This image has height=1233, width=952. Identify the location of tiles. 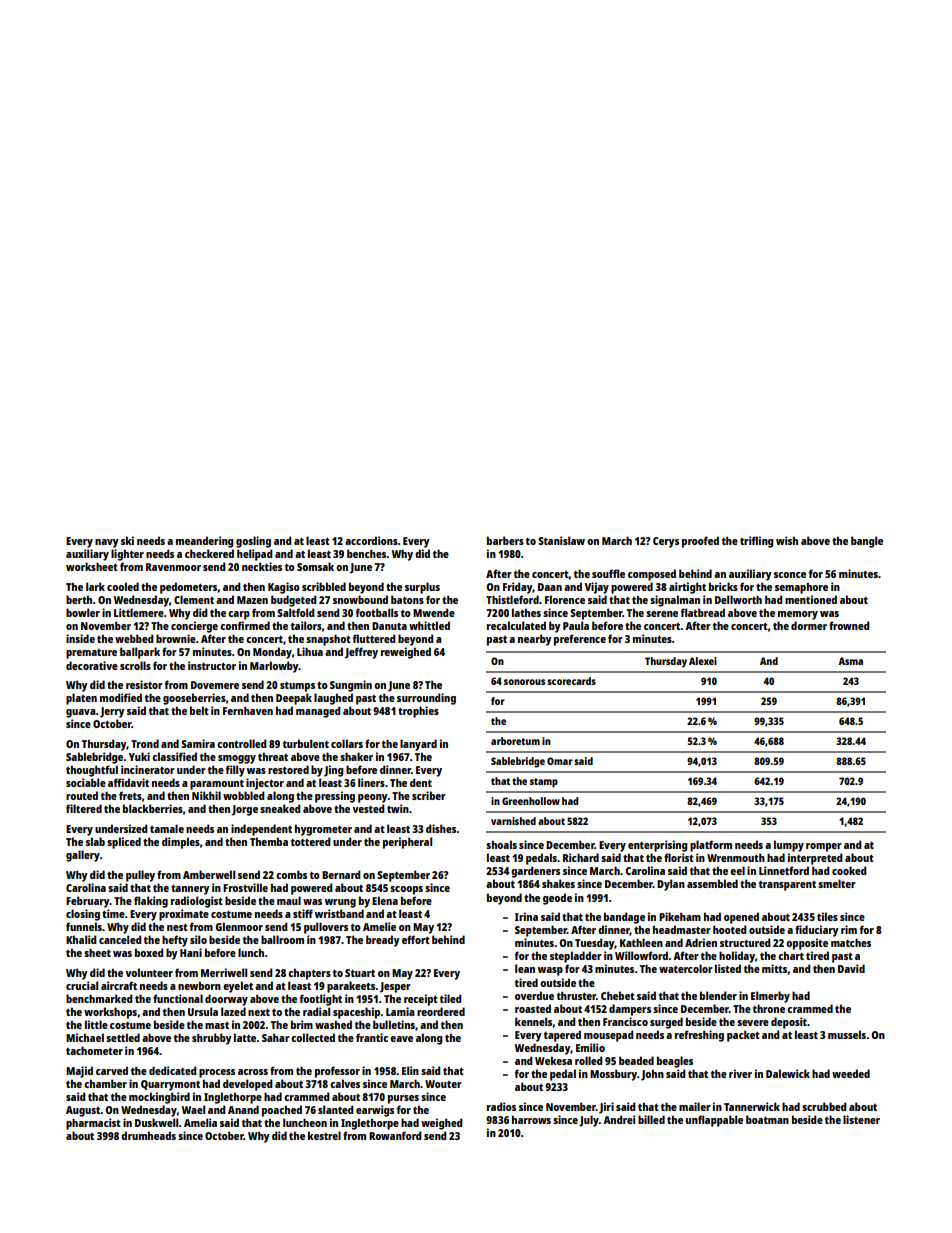
(827, 916).
